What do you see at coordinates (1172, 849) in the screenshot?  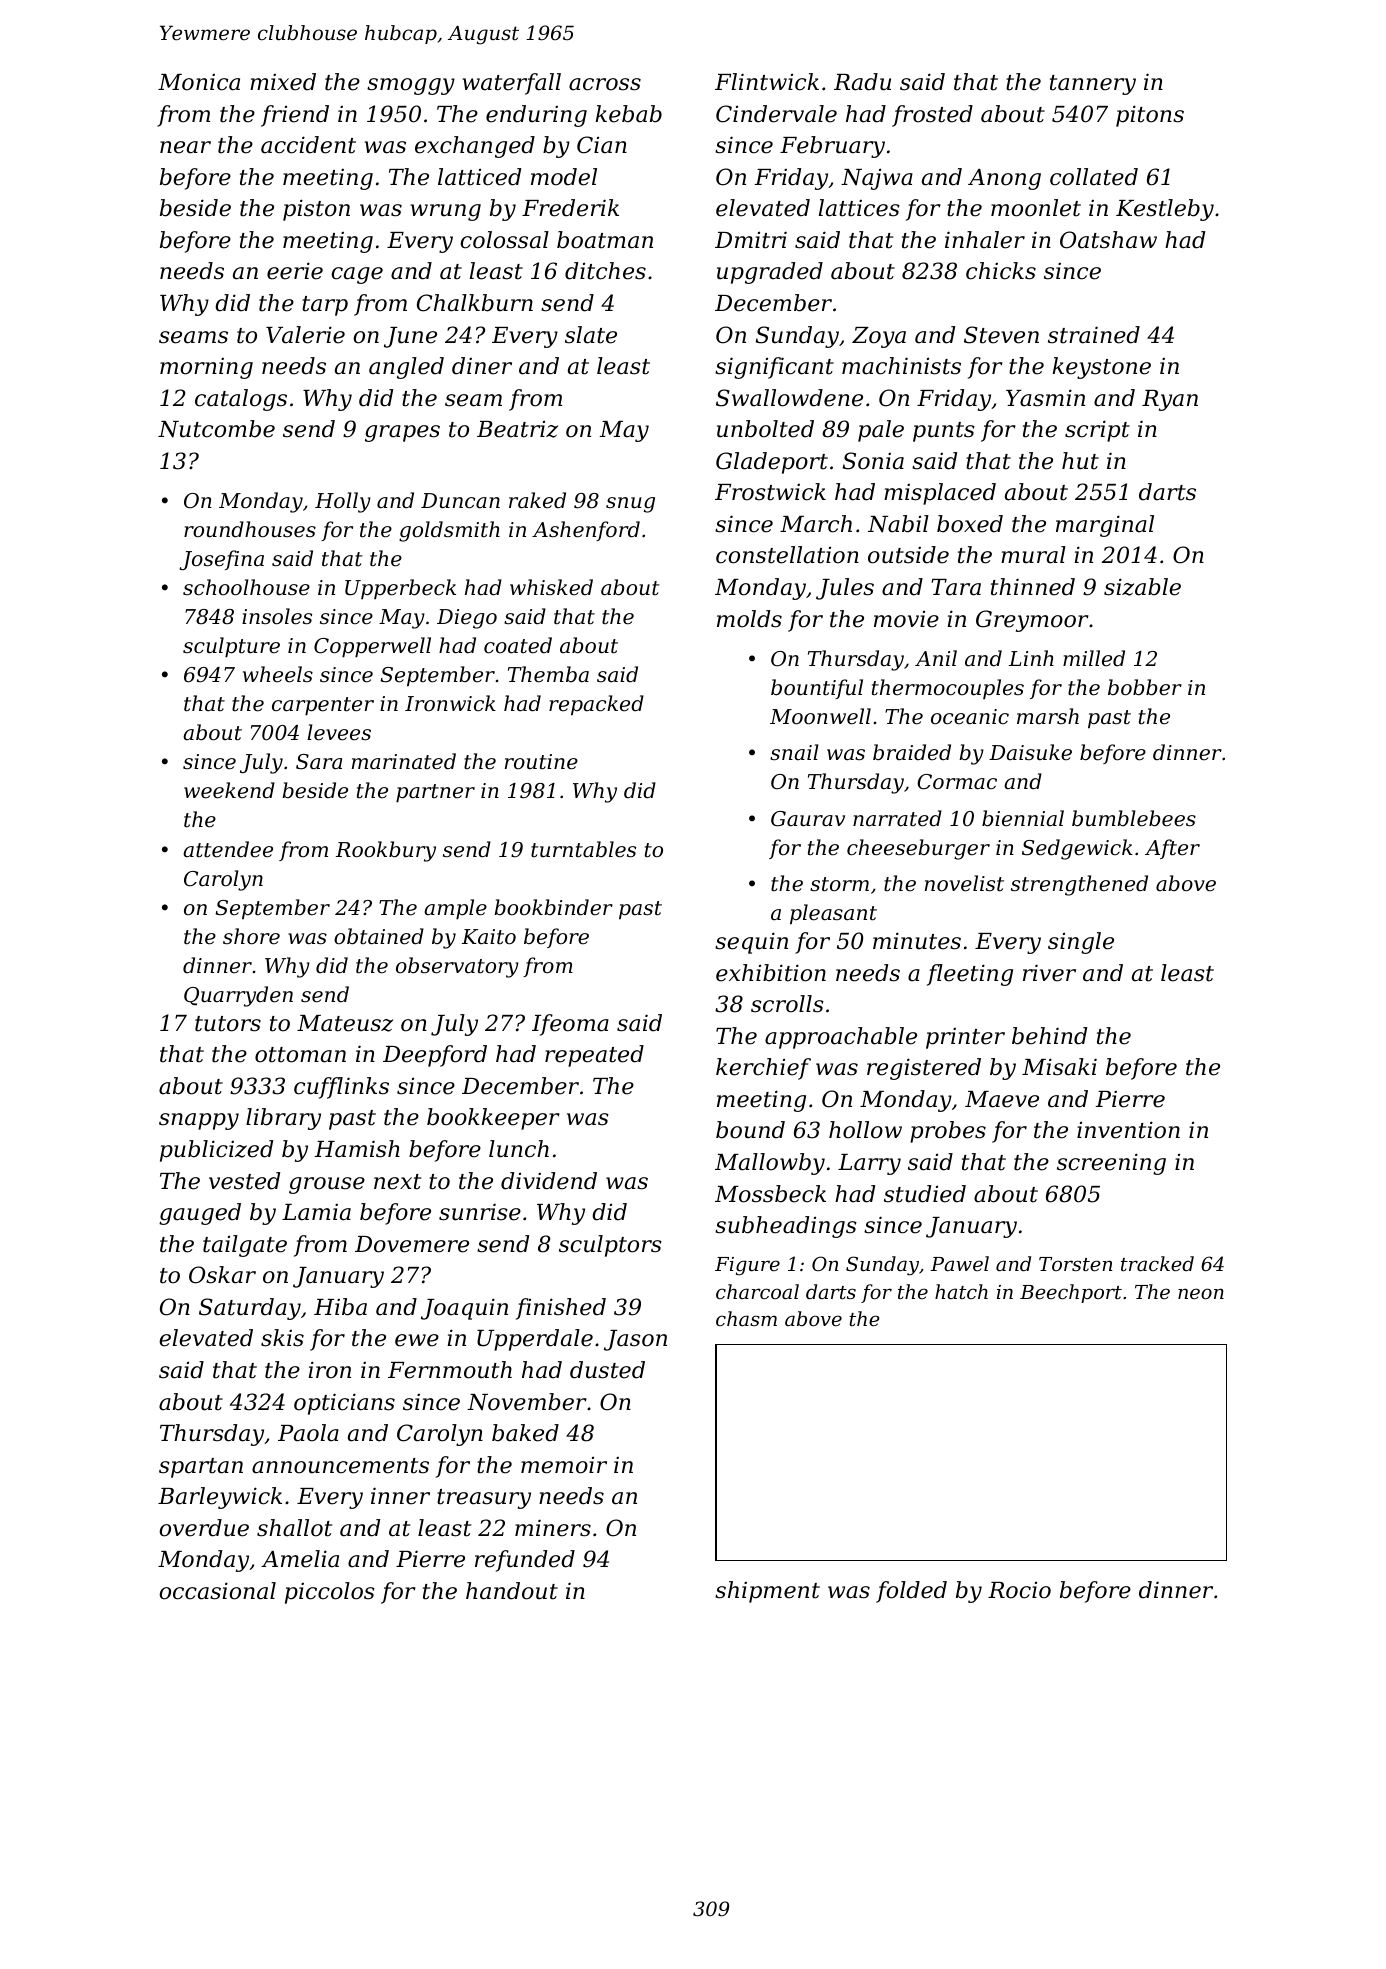 I see `After` at bounding box center [1172, 849].
